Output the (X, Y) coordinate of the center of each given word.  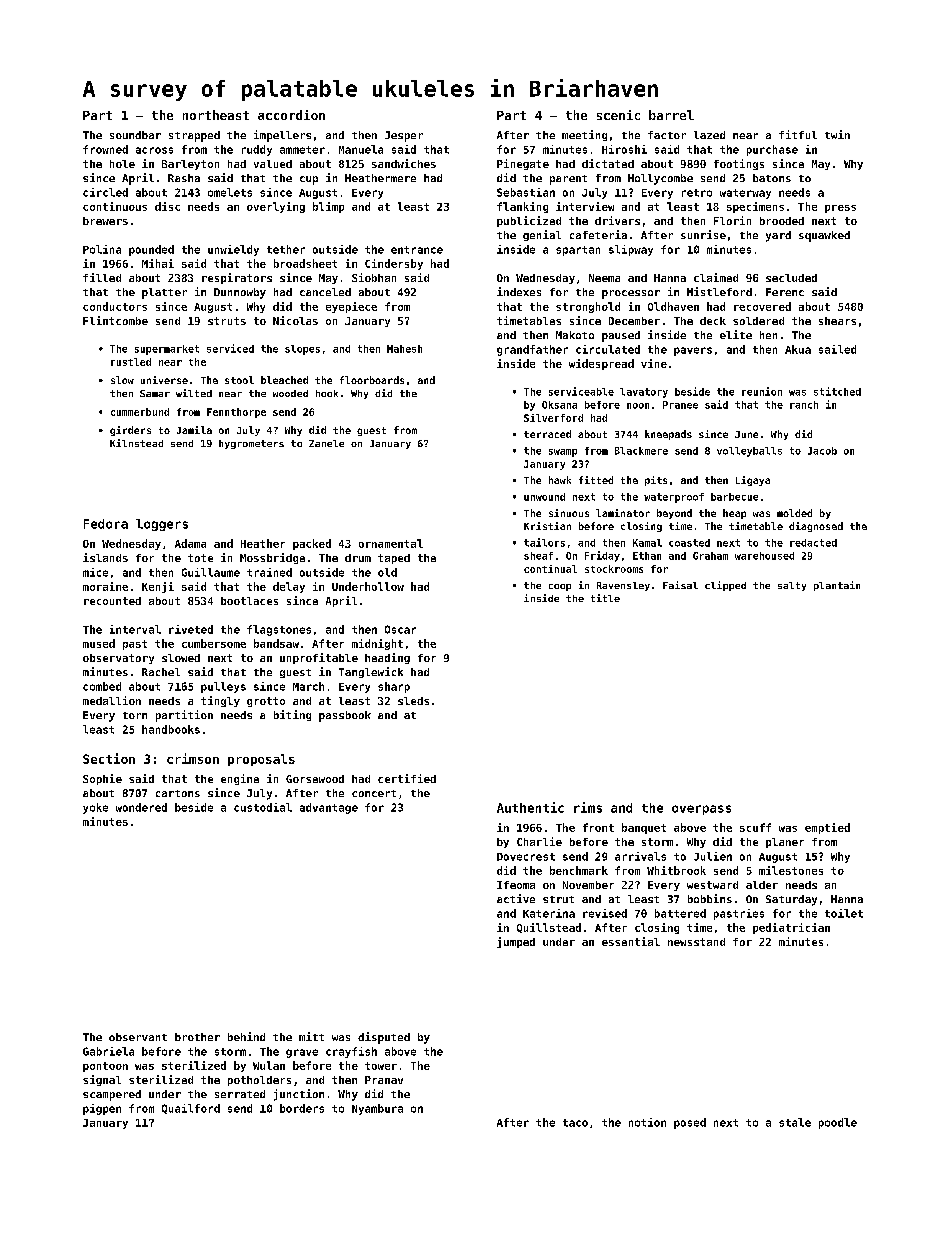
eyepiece (351, 307)
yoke (95, 808)
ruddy (257, 150)
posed (690, 1123)
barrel (671, 115)
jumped (516, 942)
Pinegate (523, 164)
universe (164, 380)
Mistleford (719, 291)
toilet (844, 913)
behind (246, 1036)
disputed (384, 1038)
